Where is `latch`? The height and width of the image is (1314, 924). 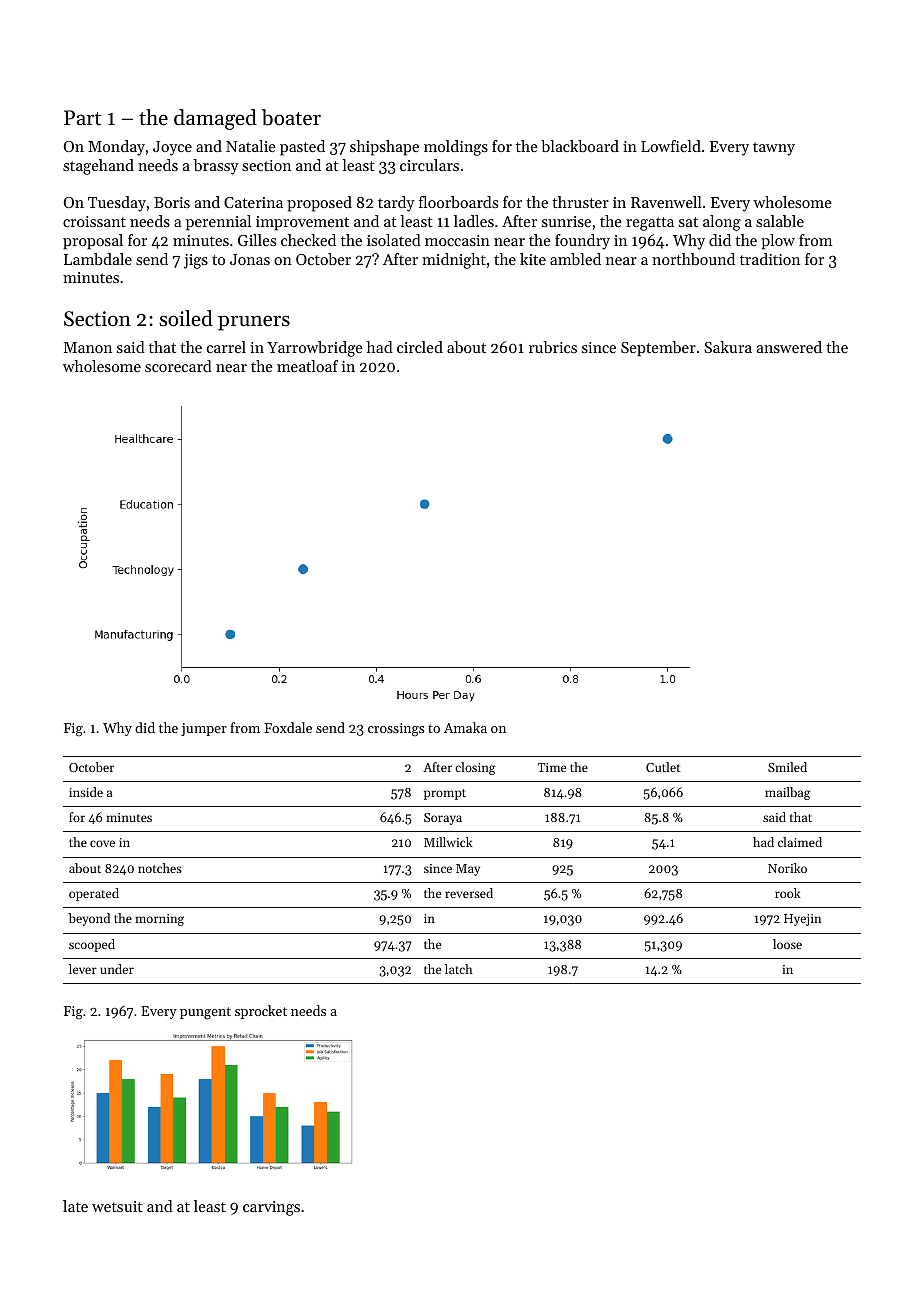
latch is located at coordinates (459, 969).
